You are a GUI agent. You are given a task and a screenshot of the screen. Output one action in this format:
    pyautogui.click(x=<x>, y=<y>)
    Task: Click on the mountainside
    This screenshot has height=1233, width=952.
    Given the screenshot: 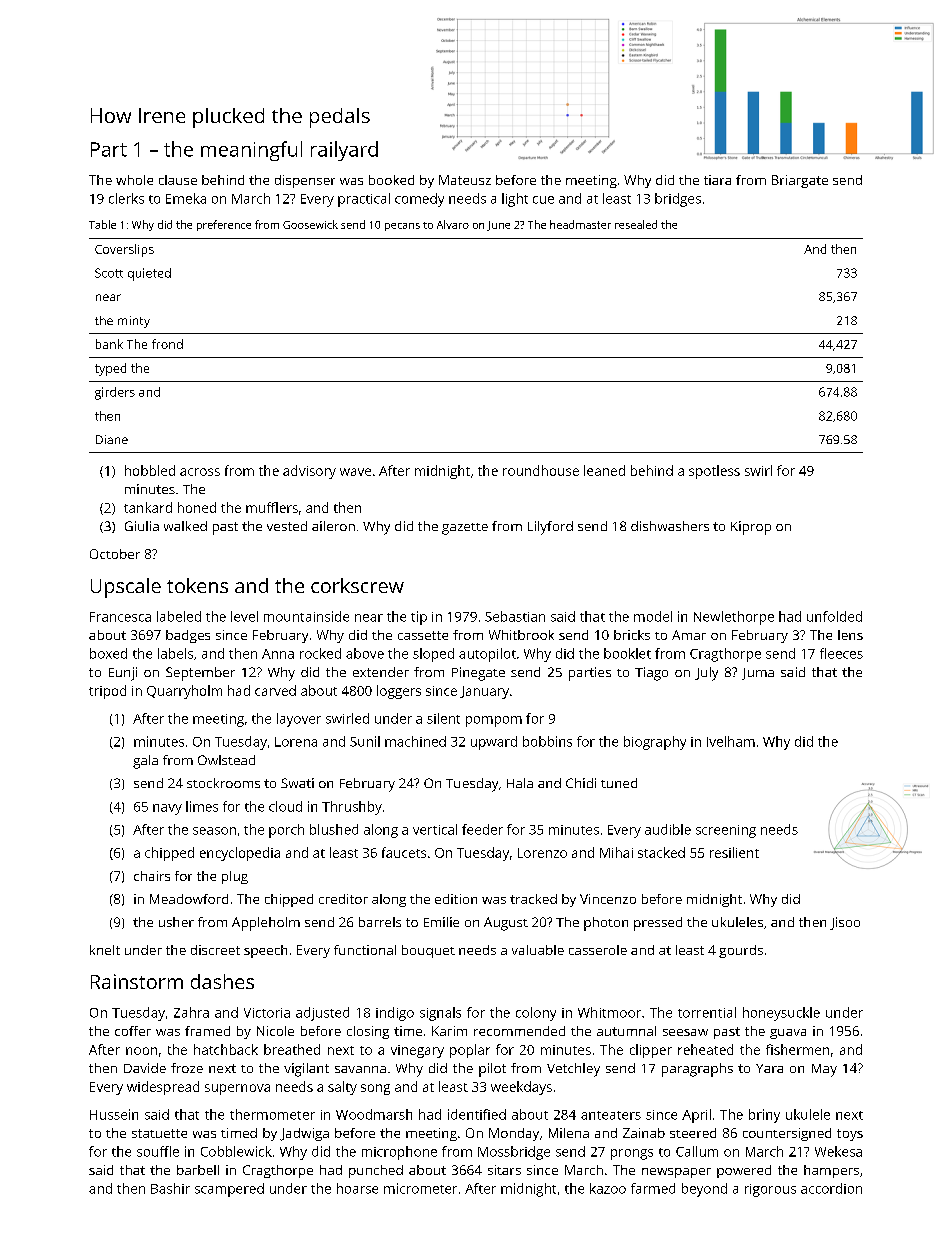 What is the action you would take?
    pyautogui.click(x=306, y=616)
